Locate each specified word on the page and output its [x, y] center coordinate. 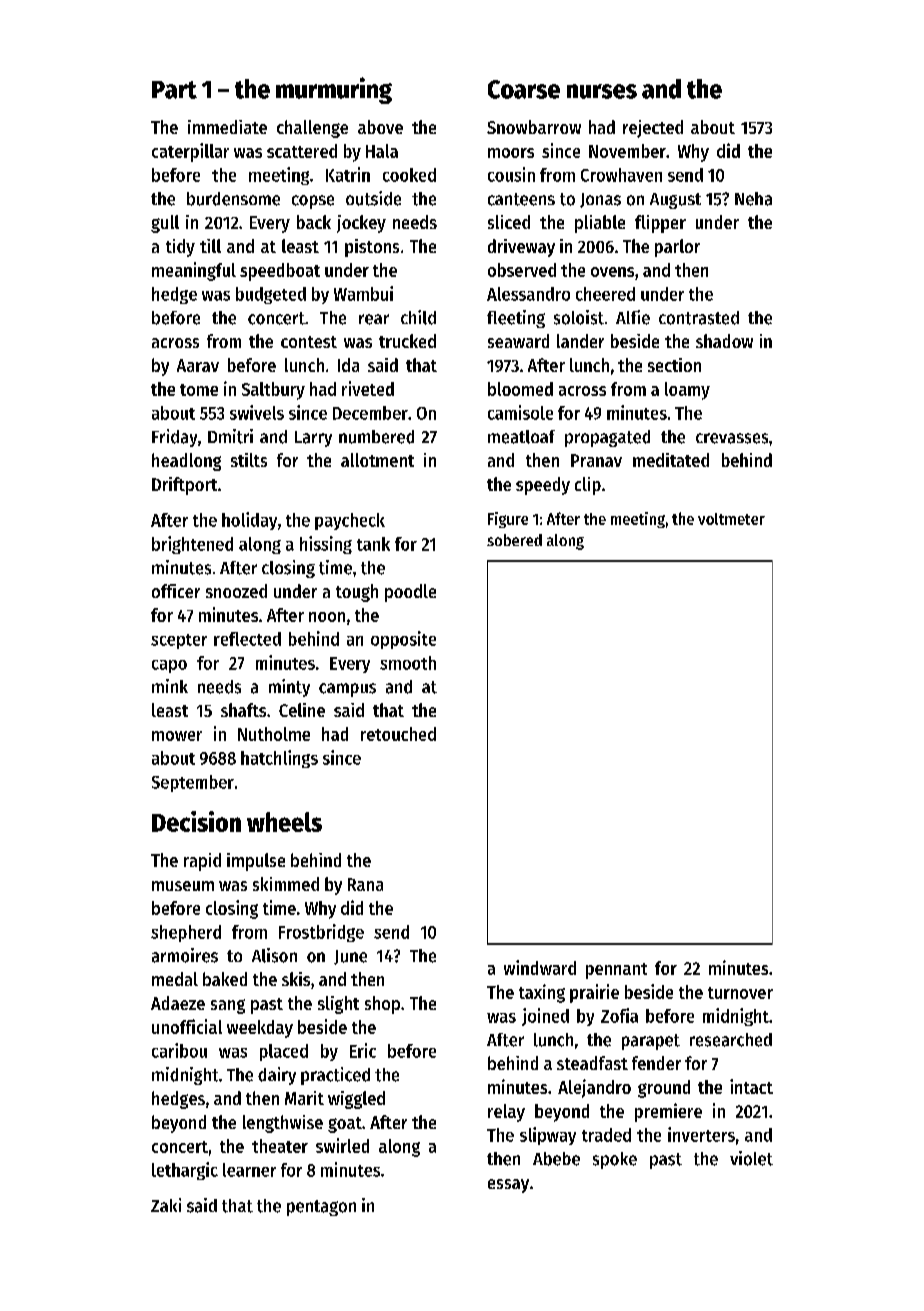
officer [176, 591]
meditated [671, 460]
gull [165, 224]
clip [588, 486]
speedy [543, 486]
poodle [410, 593]
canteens [521, 199]
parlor [677, 248]
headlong [186, 462]
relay [506, 1113]
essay [508, 1186]
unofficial [187, 1026]
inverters [701, 1134]
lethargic [185, 1171]
